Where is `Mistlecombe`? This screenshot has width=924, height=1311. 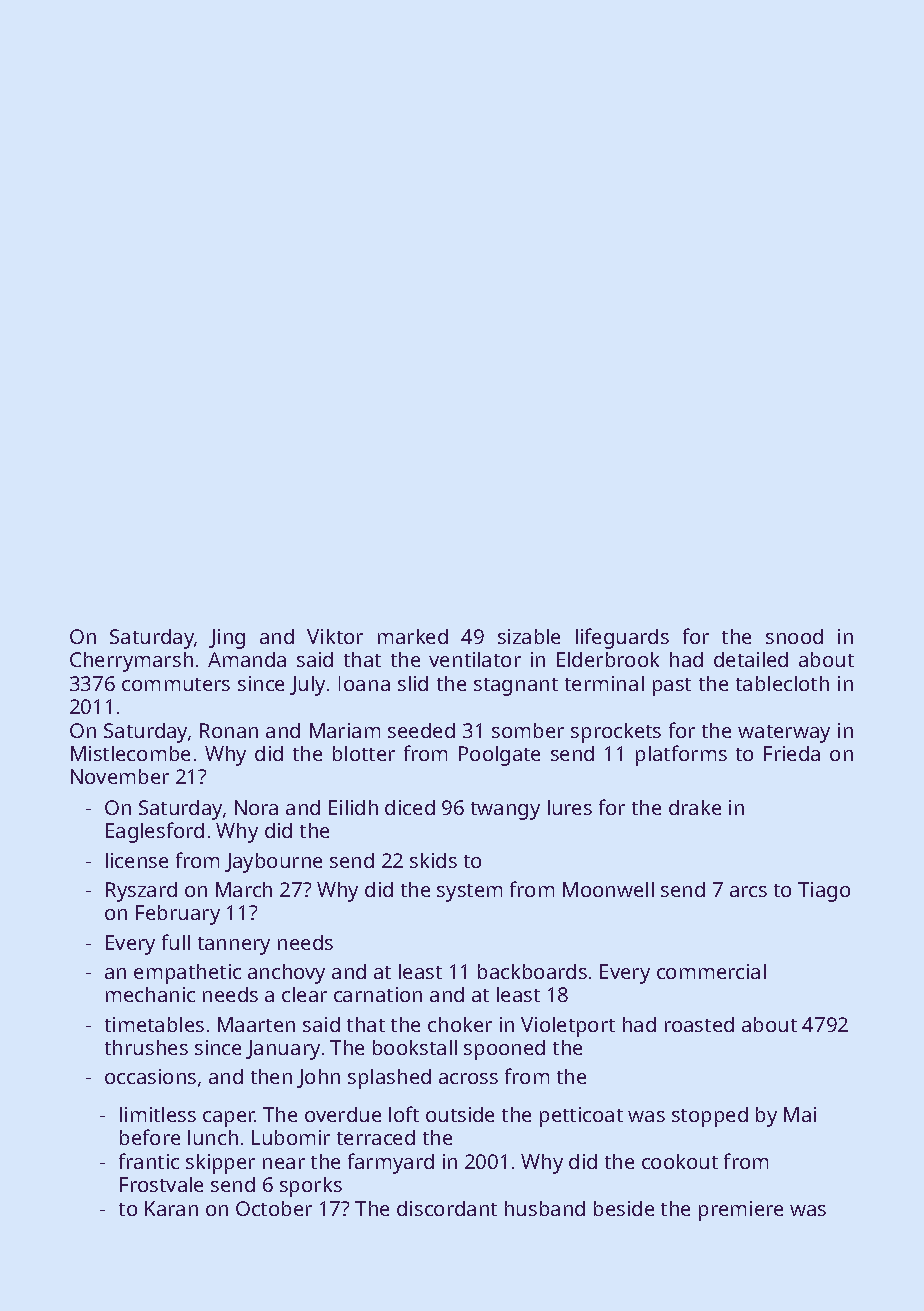 Mistlecombe is located at coordinates (130, 753).
